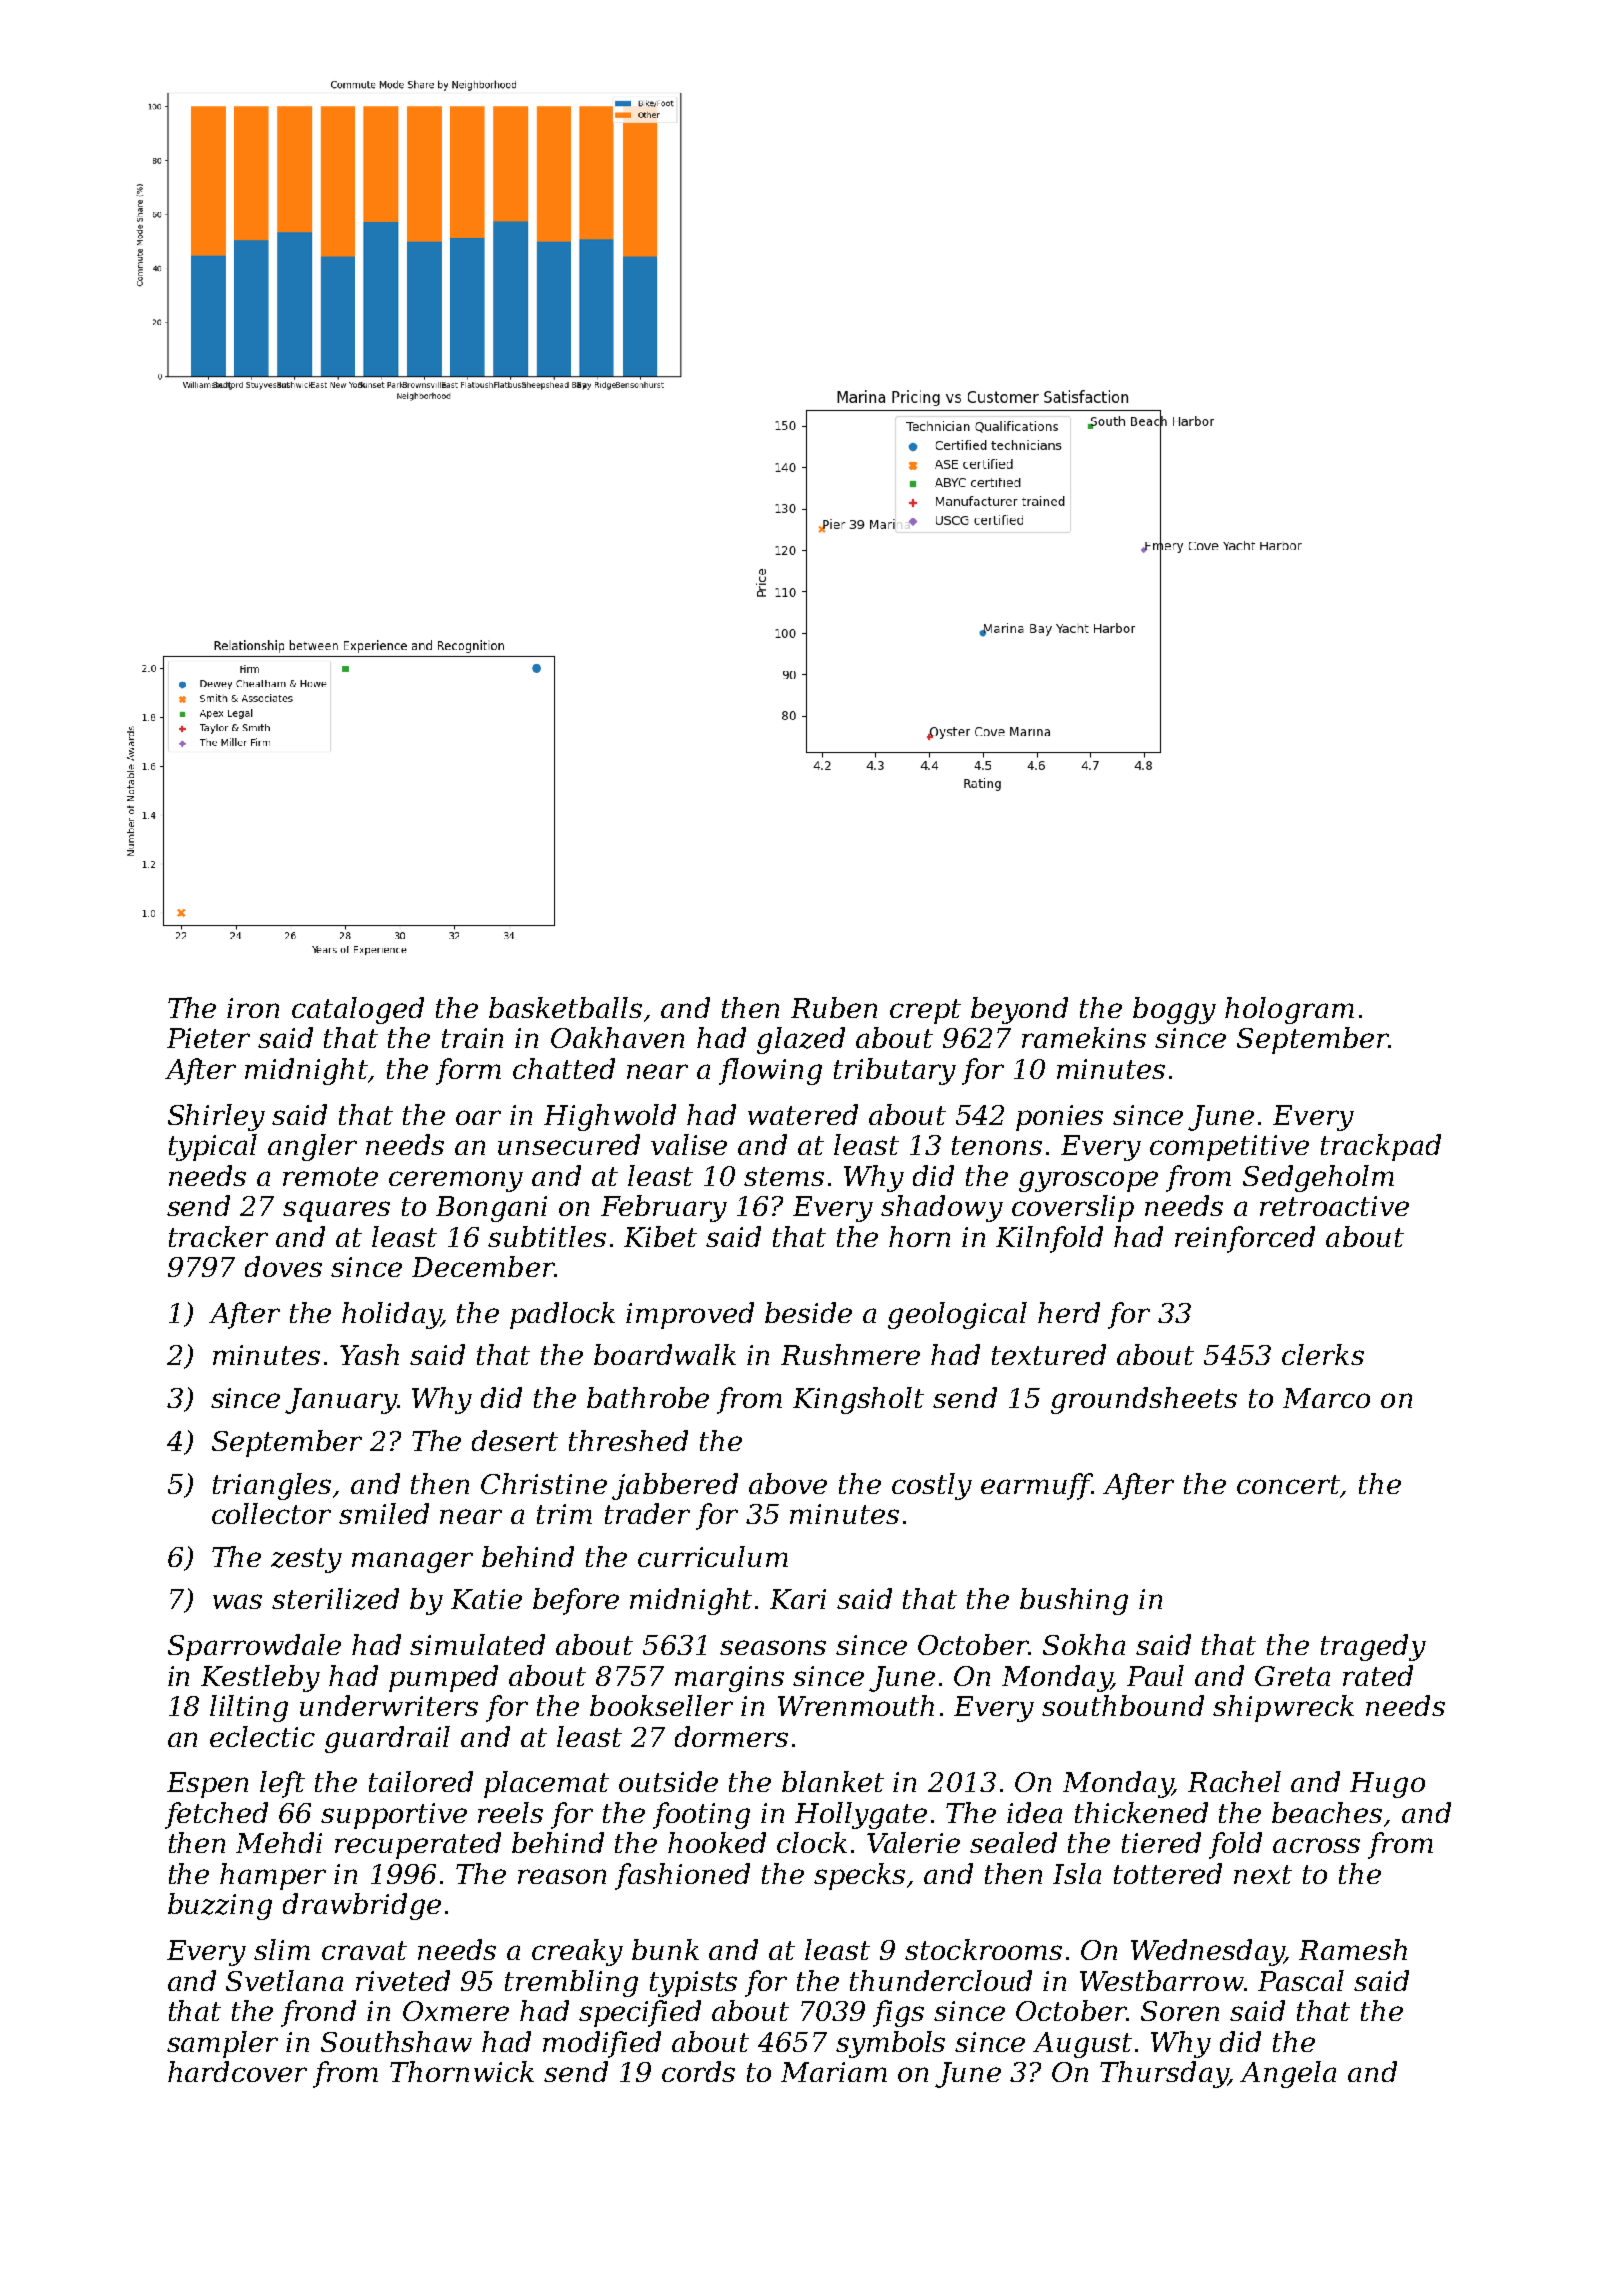 The image size is (1620, 2292). Describe the element at coordinates (222, 2044) in the page. I see `sampler` at that location.
